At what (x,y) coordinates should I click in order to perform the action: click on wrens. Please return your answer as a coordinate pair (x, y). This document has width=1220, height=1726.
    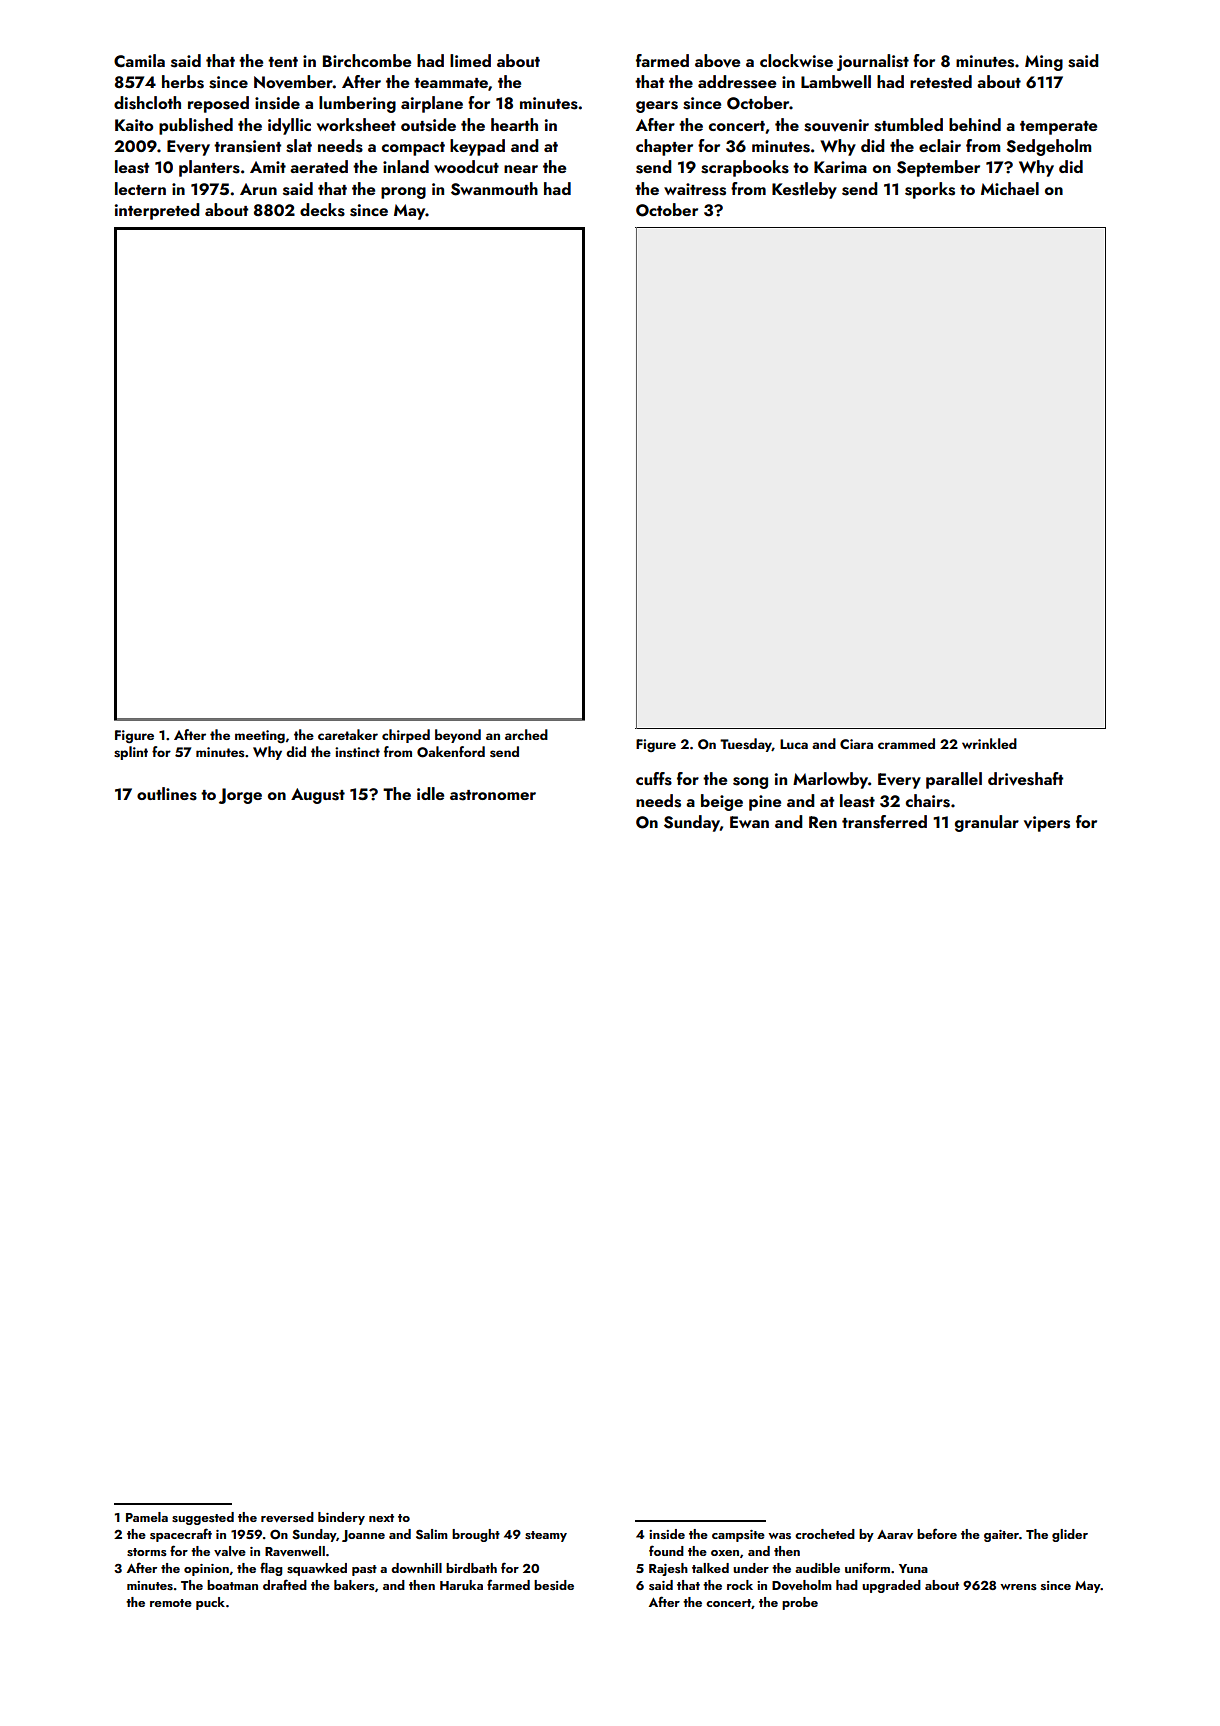
    Looking at the image, I should click on (1018, 1587).
